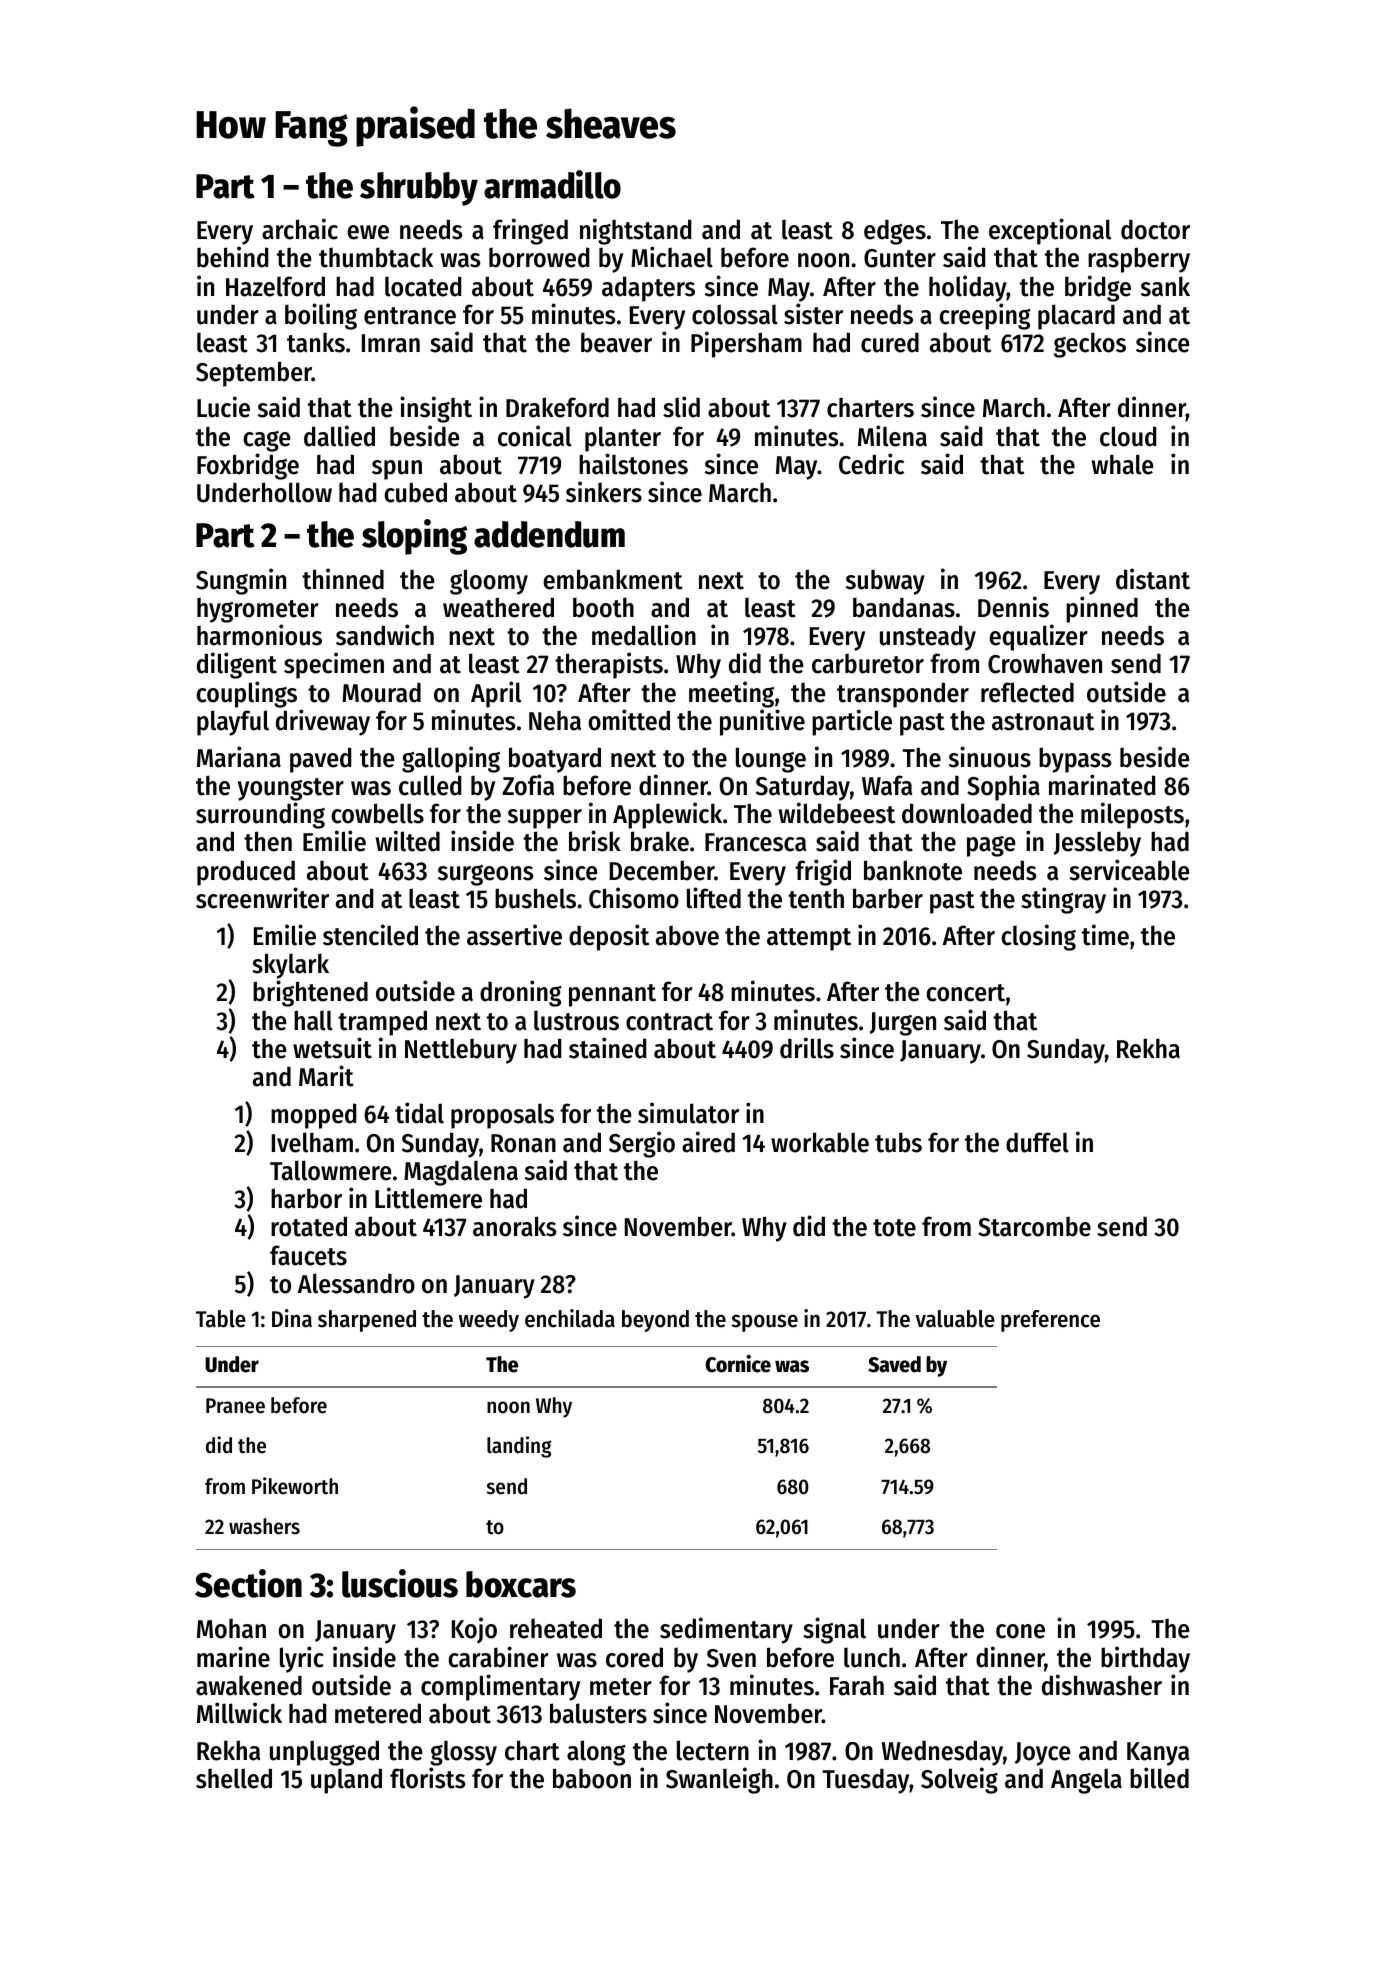 The width and height of the page is (1386, 1969). What do you see at coordinates (719, 1780) in the page?
I see `Swanleigh` at bounding box center [719, 1780].
